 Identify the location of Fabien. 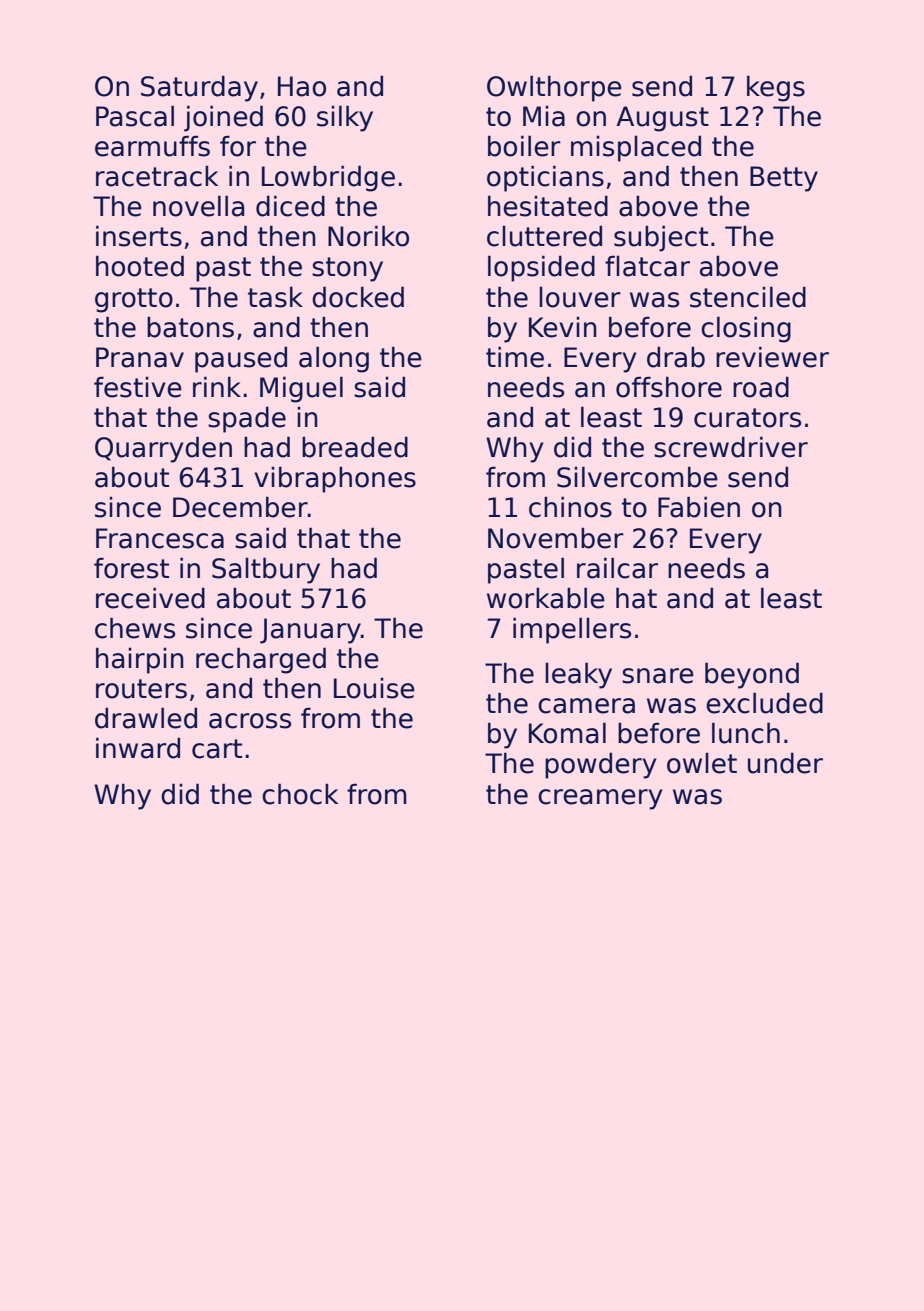
(699, 507).
